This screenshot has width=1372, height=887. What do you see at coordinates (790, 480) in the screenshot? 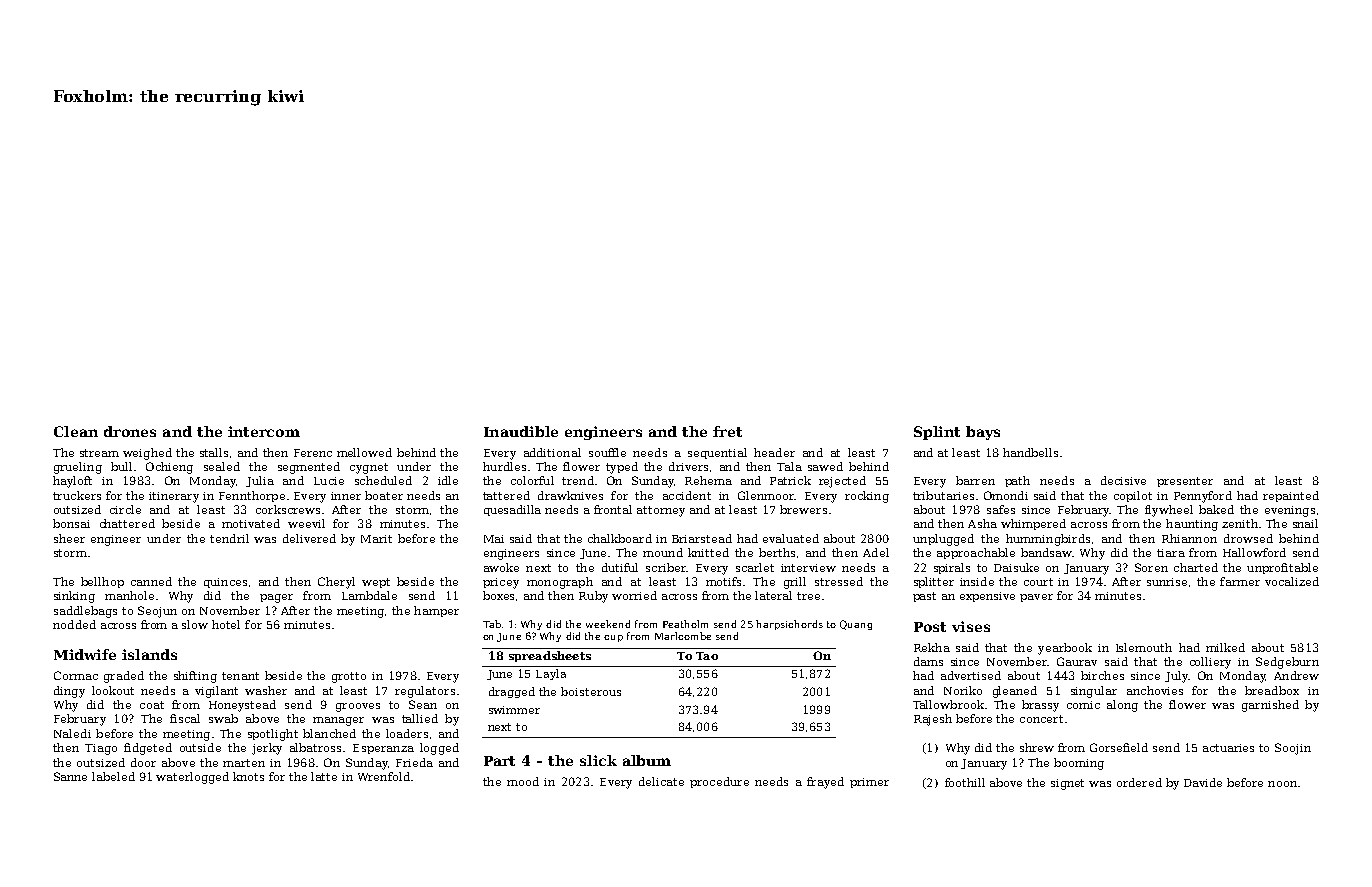
I see `Patrick` at bounding box center [790, 480].
